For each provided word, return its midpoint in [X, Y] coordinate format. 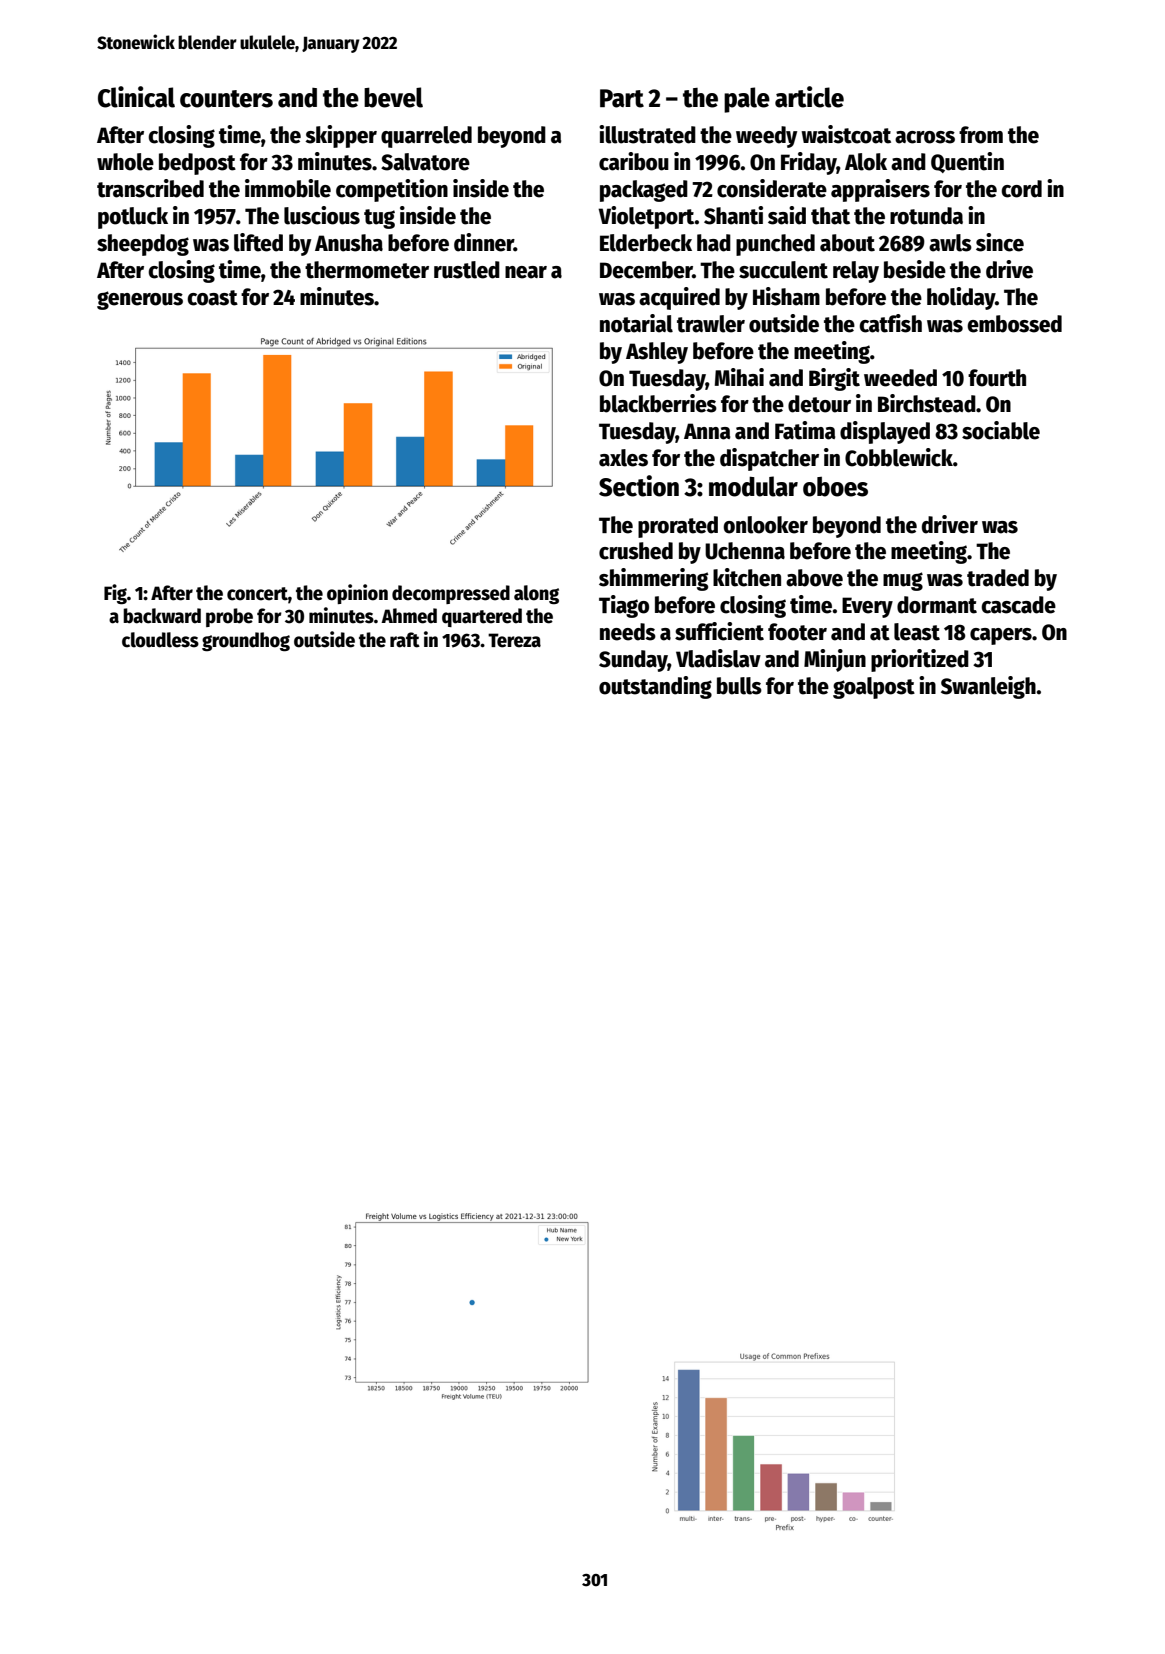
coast [212, 298]
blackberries [658, 403]
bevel [393, 97]
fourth [997, 378]
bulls [739, 686]
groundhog [246, 642]
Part [622, 98]
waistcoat [846, 134]
